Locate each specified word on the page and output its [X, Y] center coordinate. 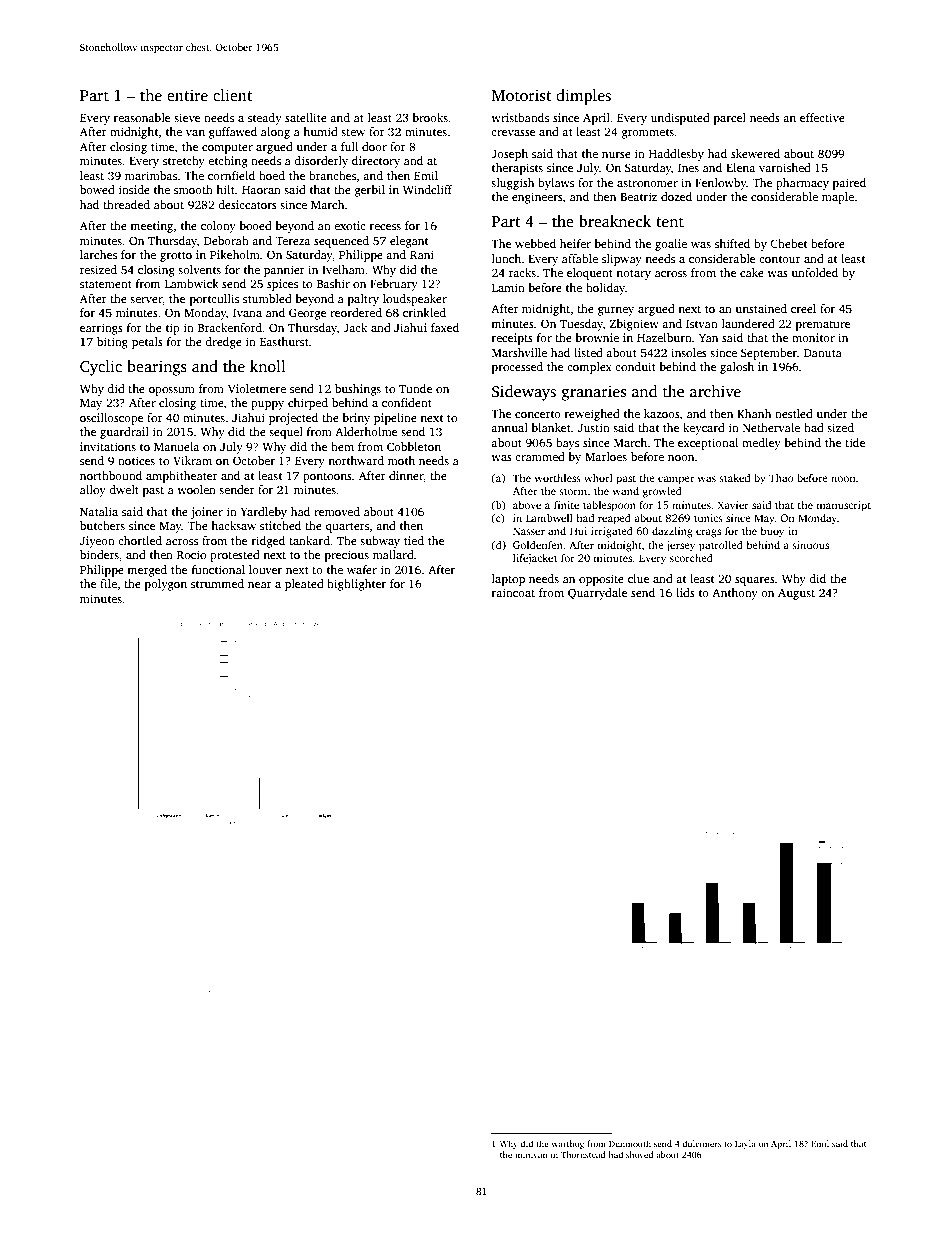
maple [838, 198]
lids [685, 592]
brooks [430, 117]
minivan [531, 1154]
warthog [568, 1144]
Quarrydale [597, 594]
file [108, 583]
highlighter [356, 585]
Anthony [735, 594]
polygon [166, 585]
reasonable [142, 117]
